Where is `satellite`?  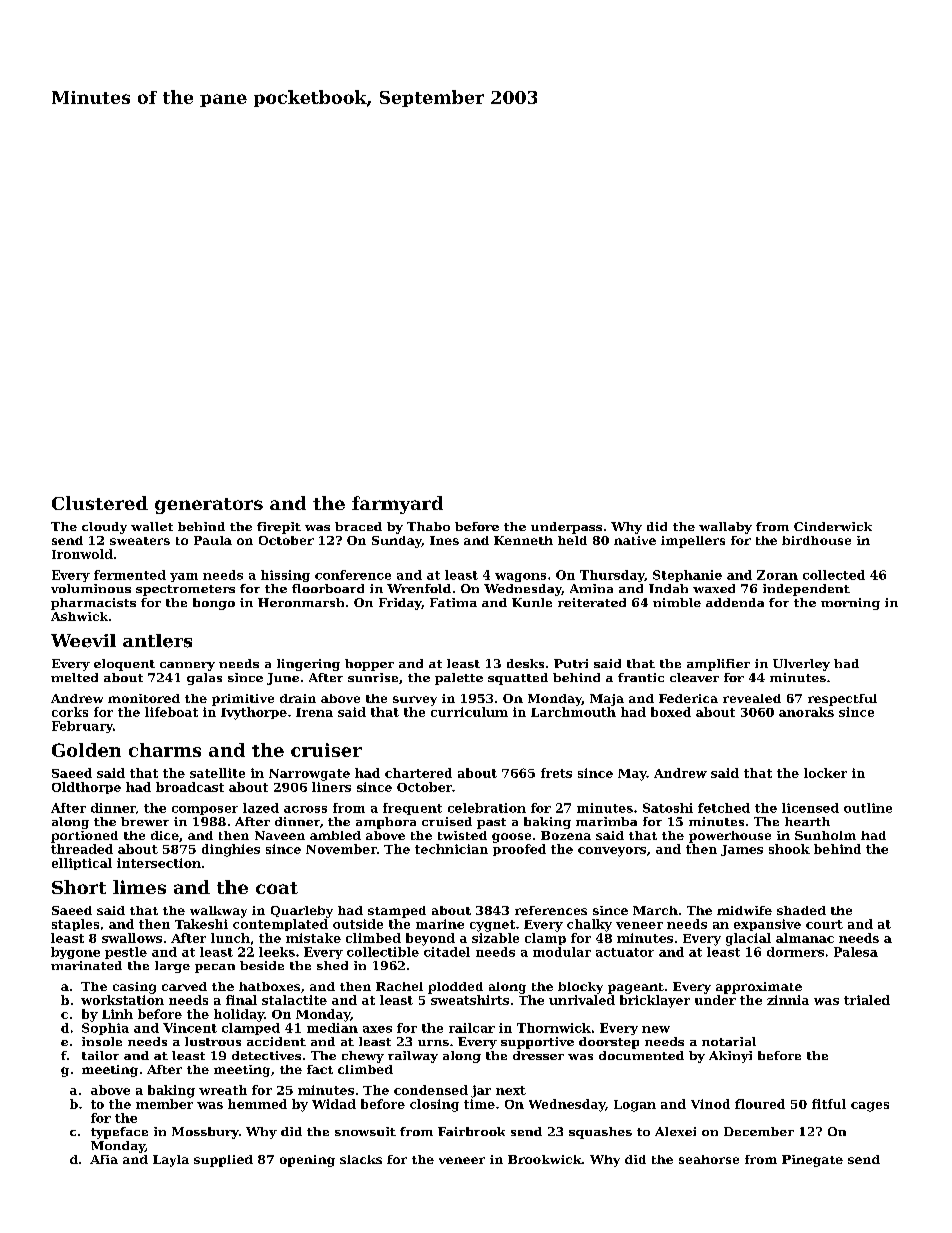 satellite is located at coordinates (217, 773).
